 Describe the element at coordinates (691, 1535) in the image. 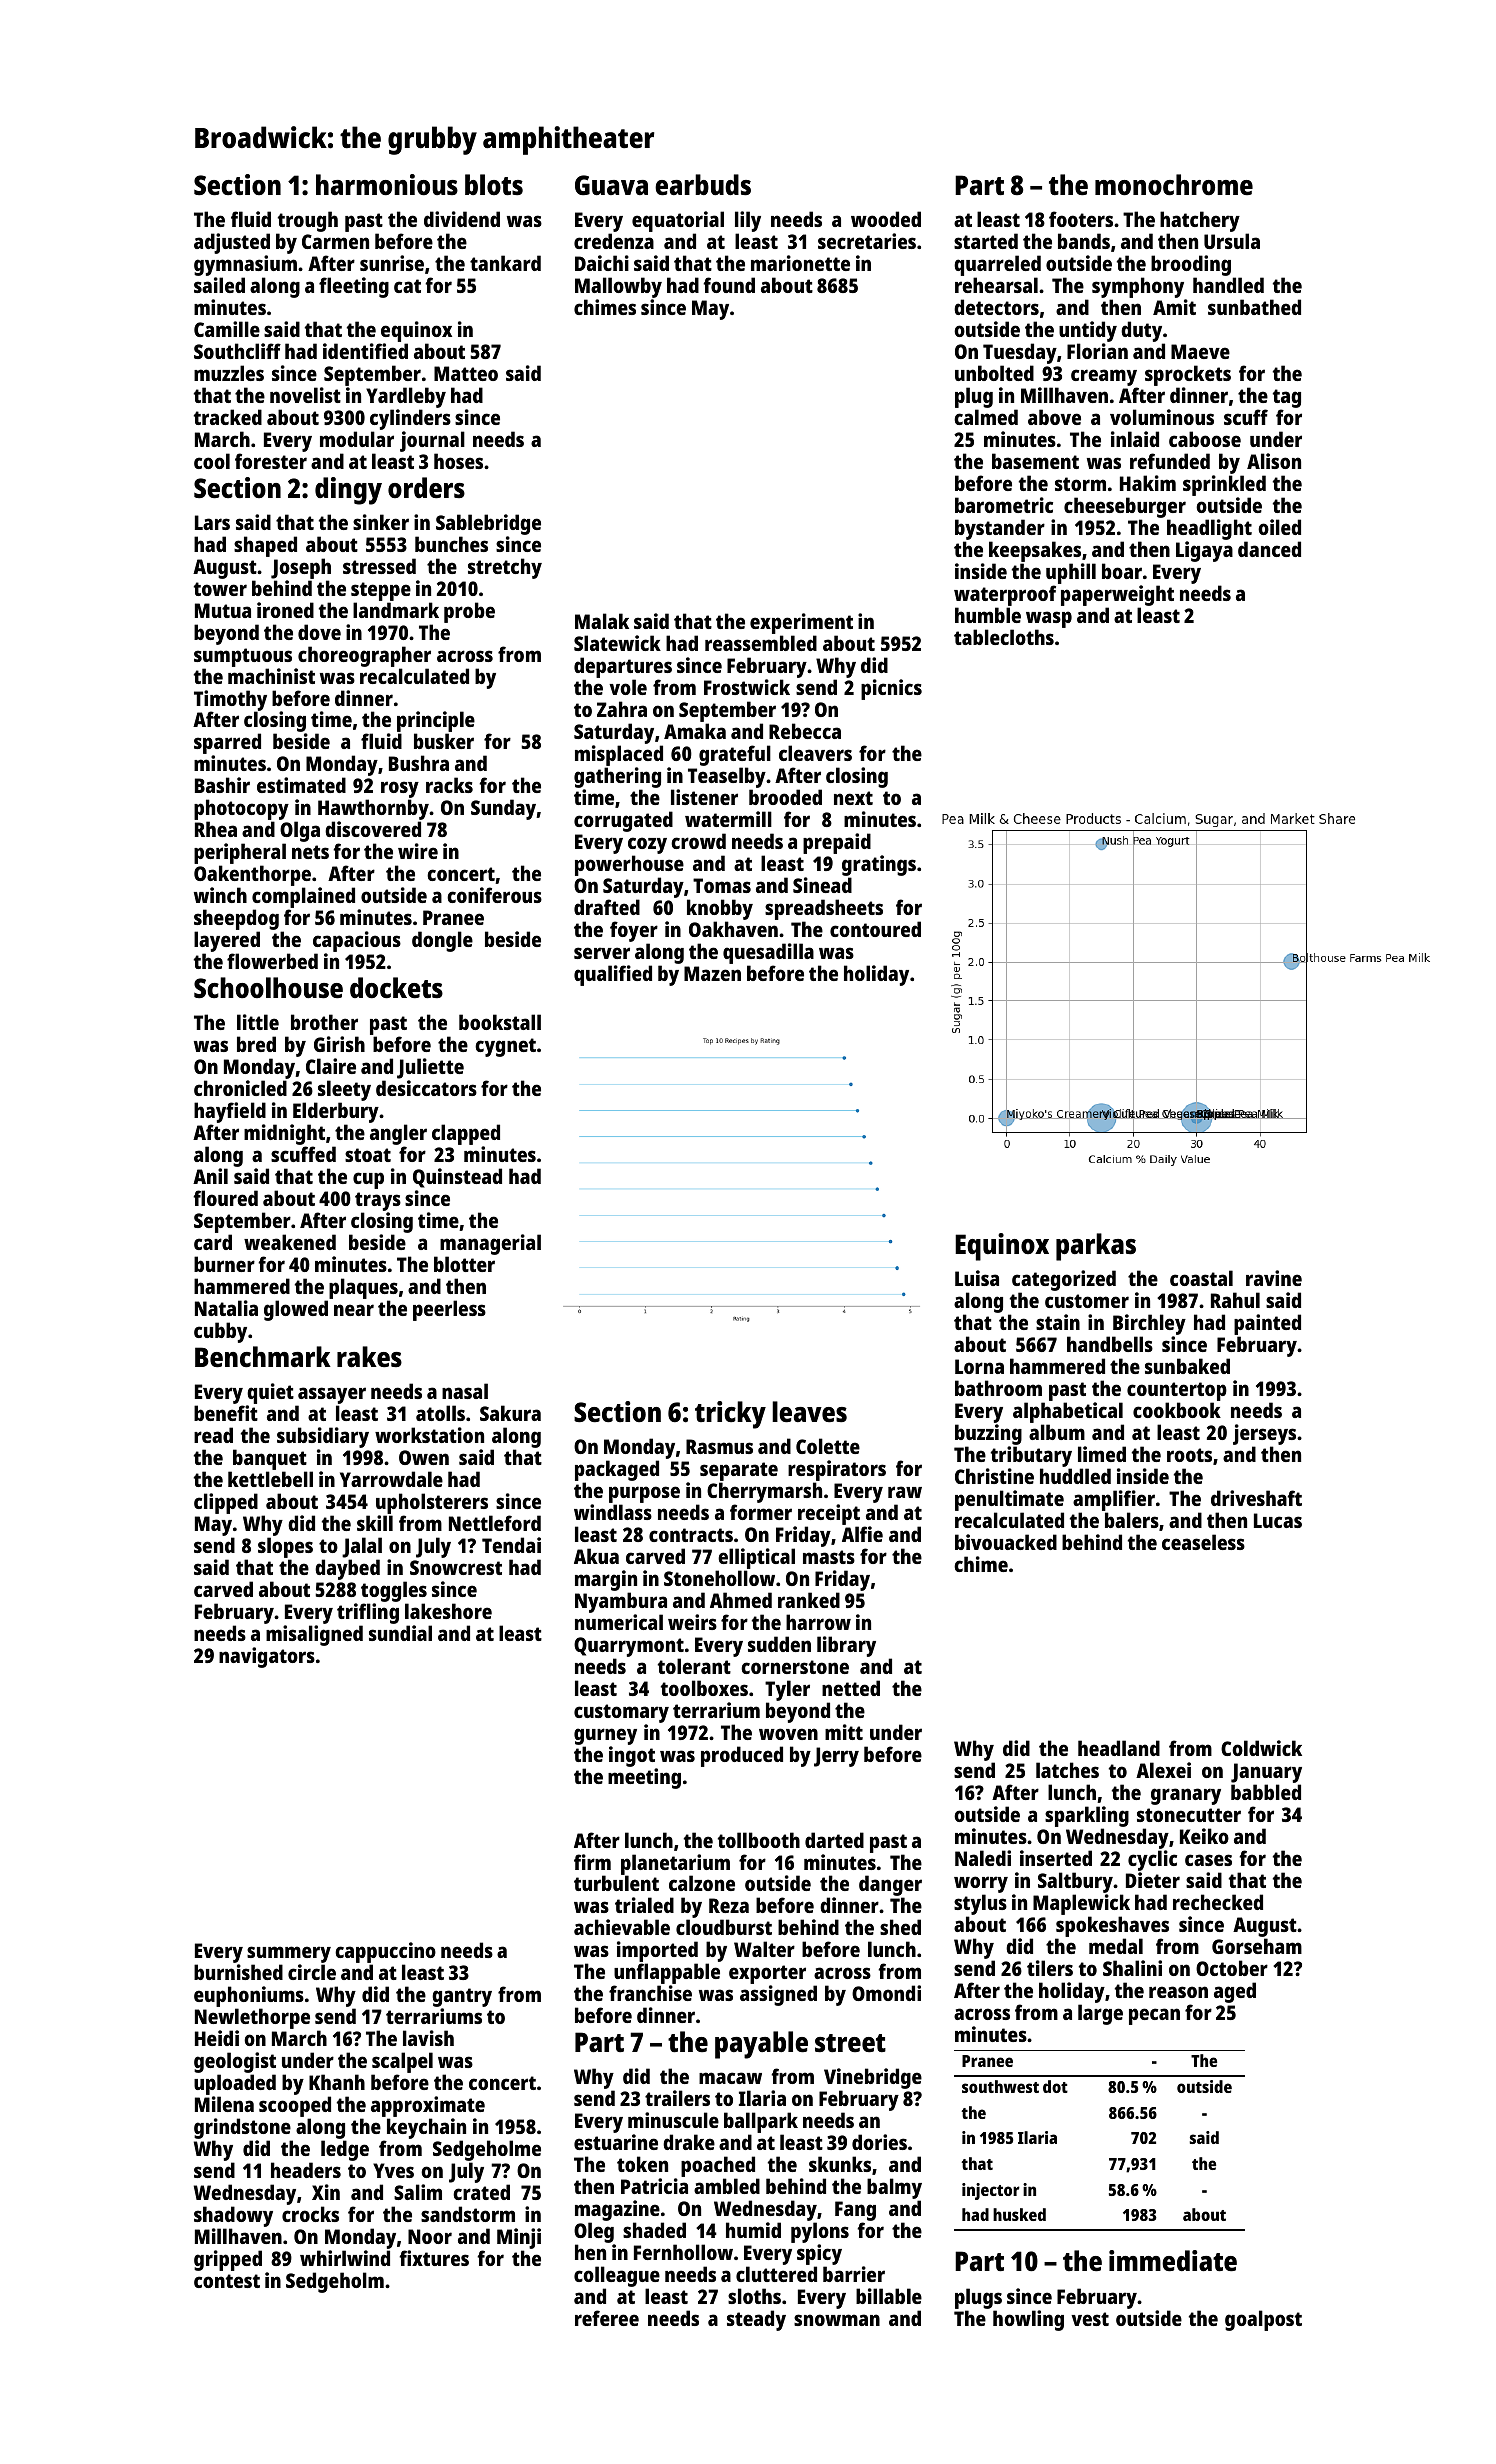

I see `contracts` at that location.
